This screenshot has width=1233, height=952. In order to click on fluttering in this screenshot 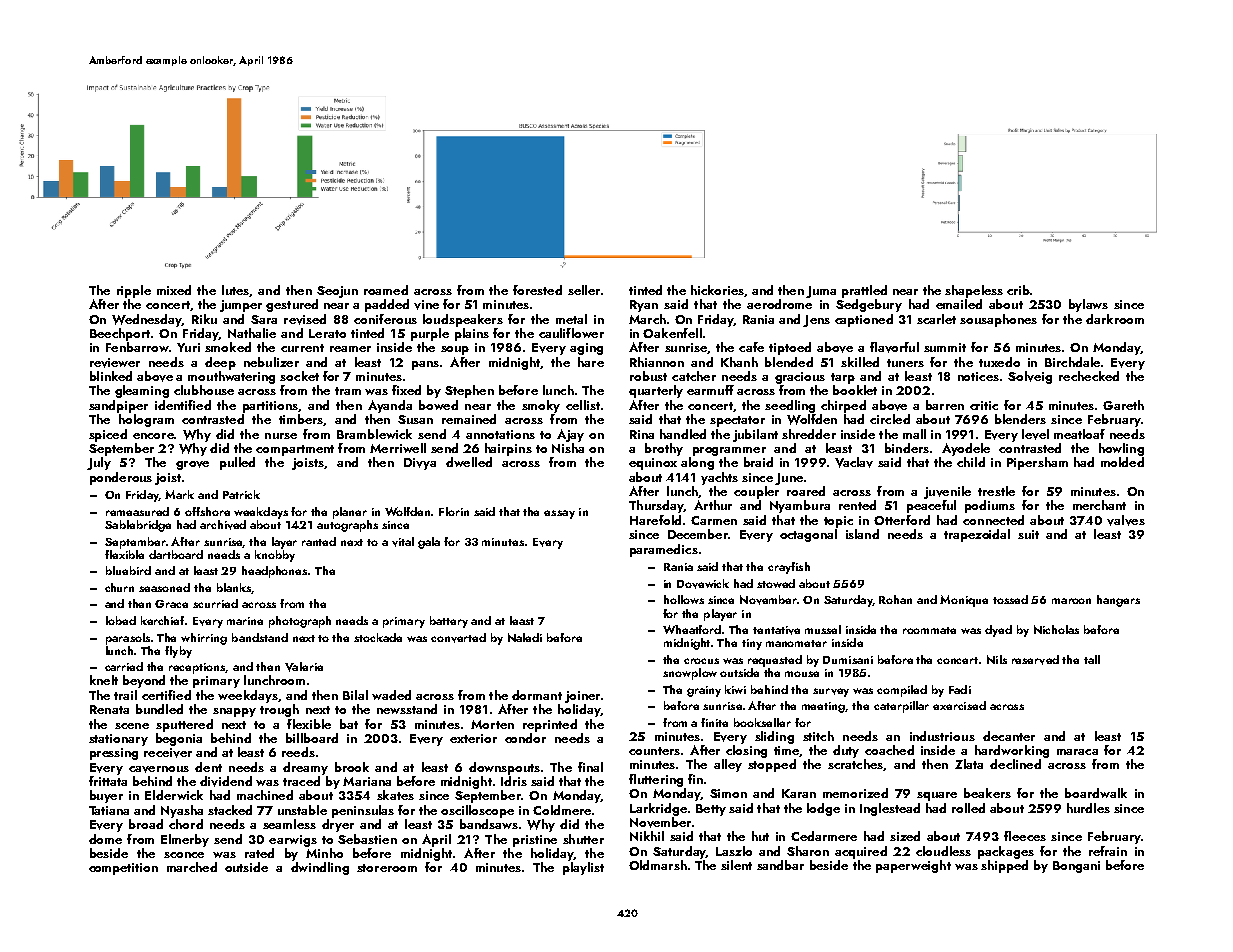, I will do `click(656, 780)`.
